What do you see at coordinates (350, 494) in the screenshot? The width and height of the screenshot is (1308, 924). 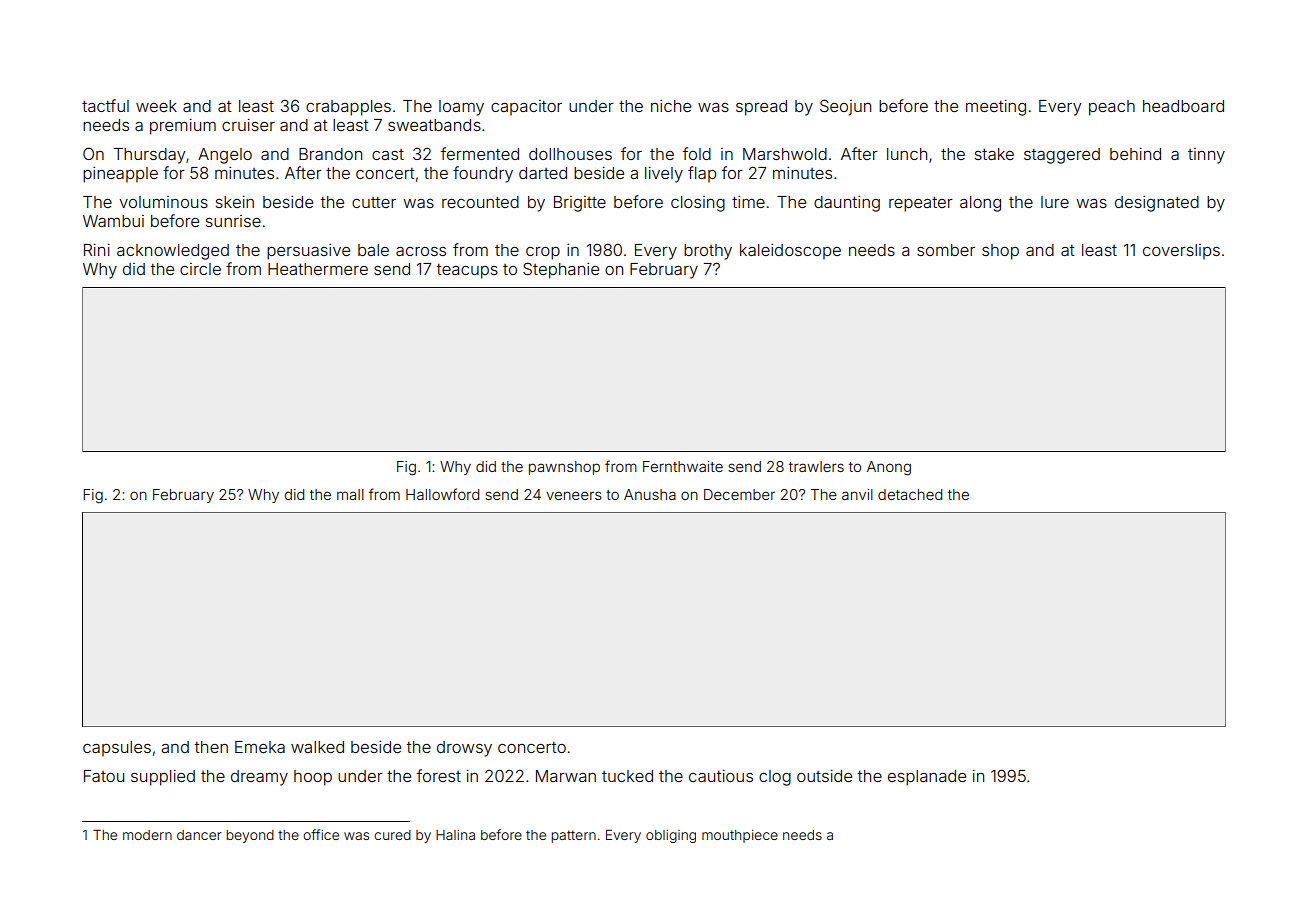 I see `mall` at bounding box center [350, 494].
